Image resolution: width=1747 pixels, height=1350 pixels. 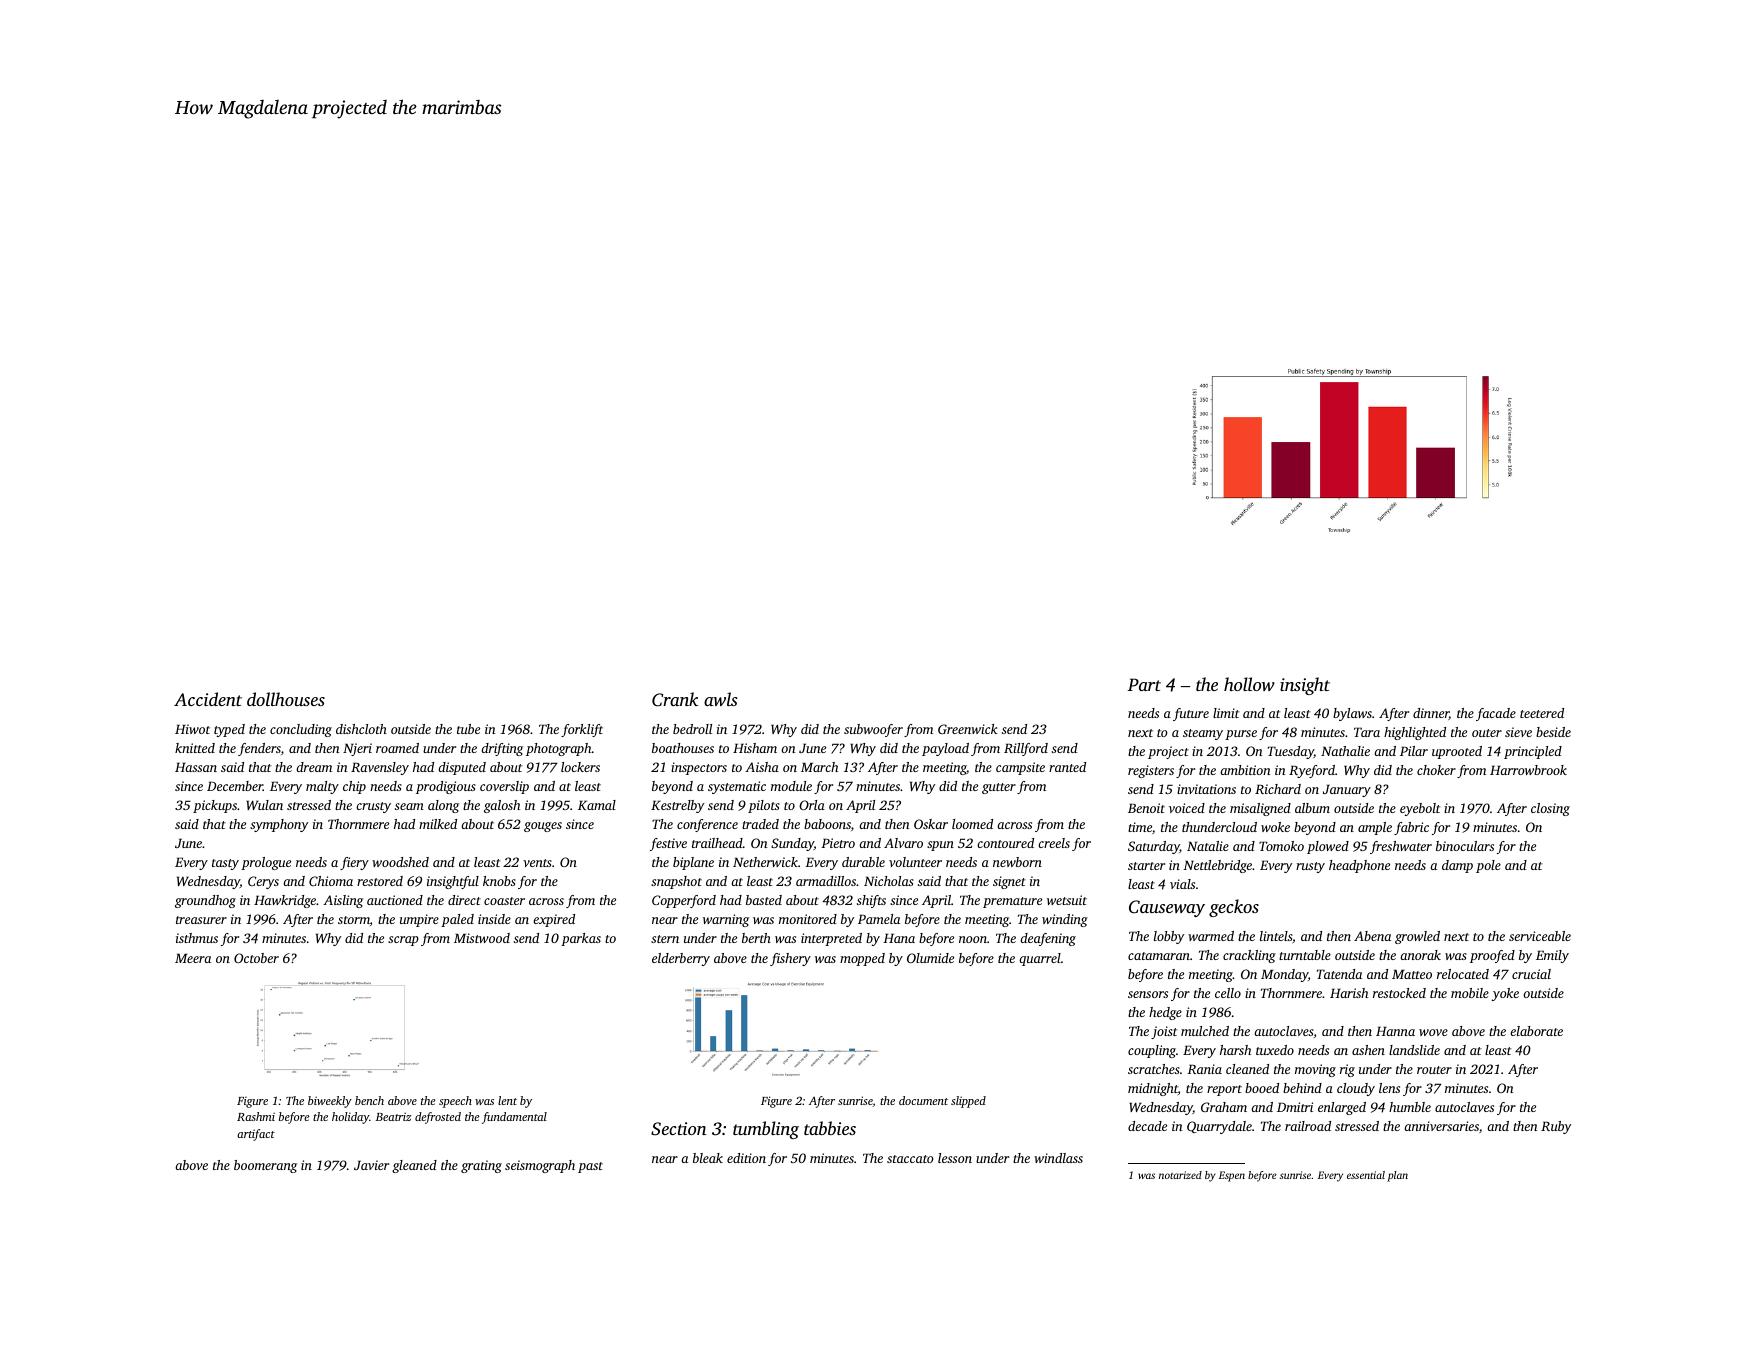 I want to click on anniversaries, so click(x=1441, y=1126).
